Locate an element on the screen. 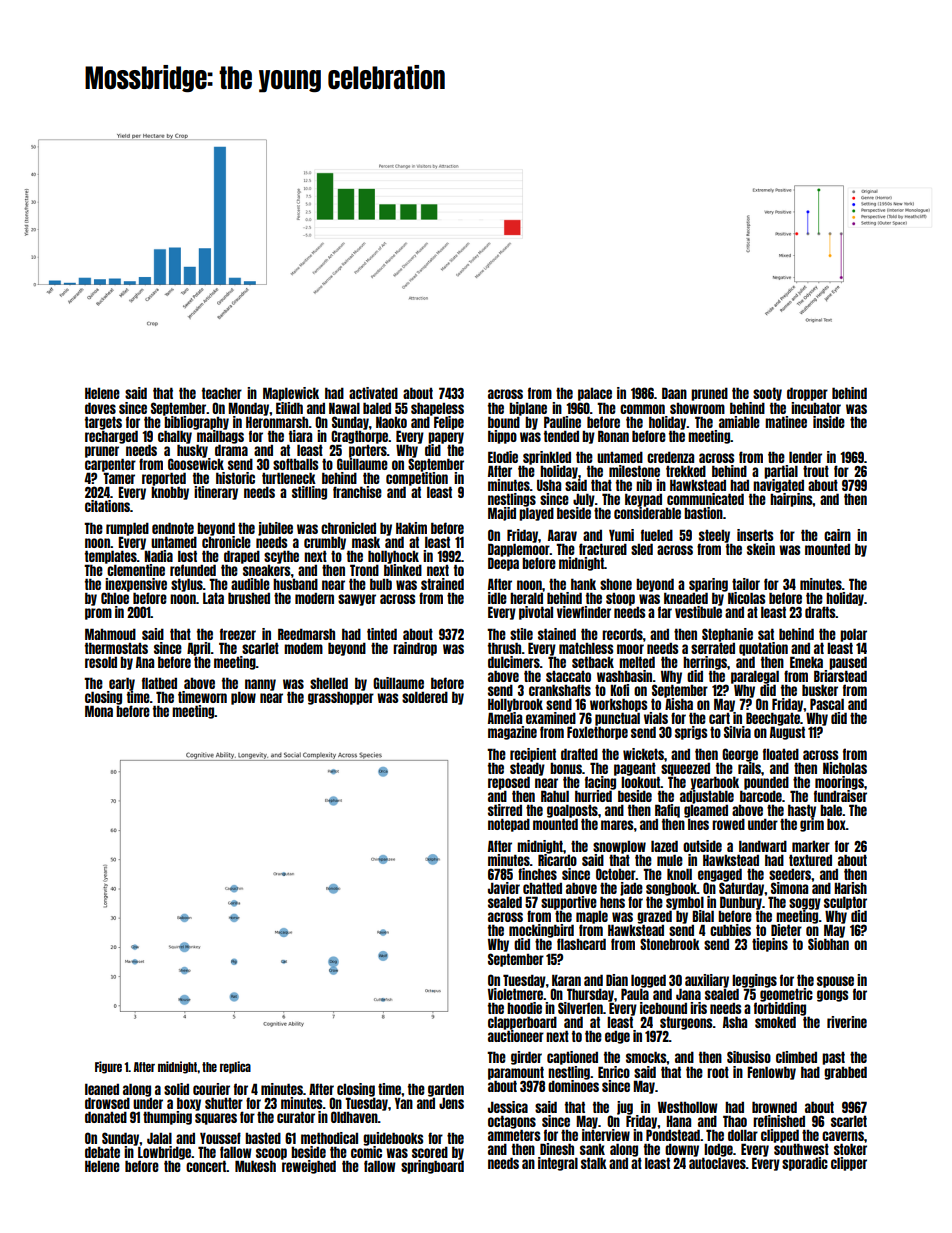 This screenshot has height=1233, width=952. concert is located at coordinates (206, 1166).
